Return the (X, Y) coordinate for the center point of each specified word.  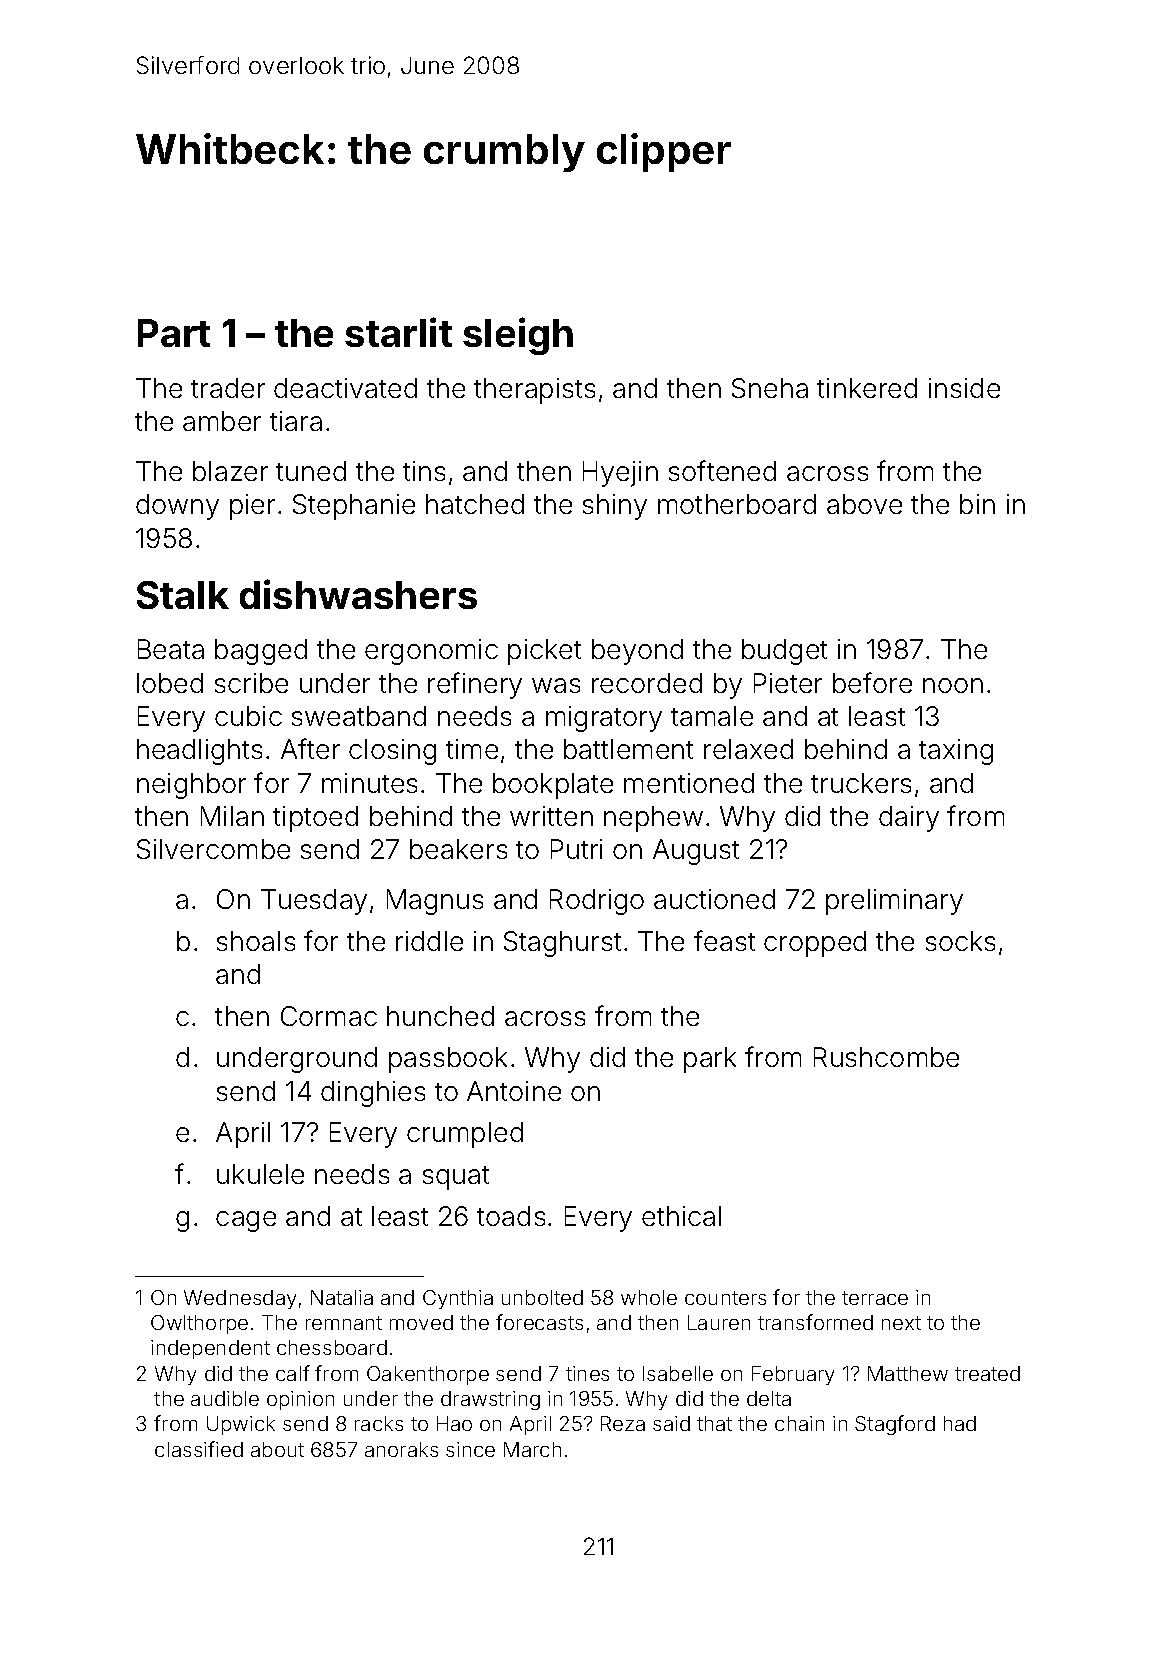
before (872, 682)
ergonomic (431, 652)
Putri (576, 849)
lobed (170, 683)
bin (977, 504)
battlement (628, 749)
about (277, 1449)
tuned (311, 471)
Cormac (329, 1016)
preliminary (894, 902)
